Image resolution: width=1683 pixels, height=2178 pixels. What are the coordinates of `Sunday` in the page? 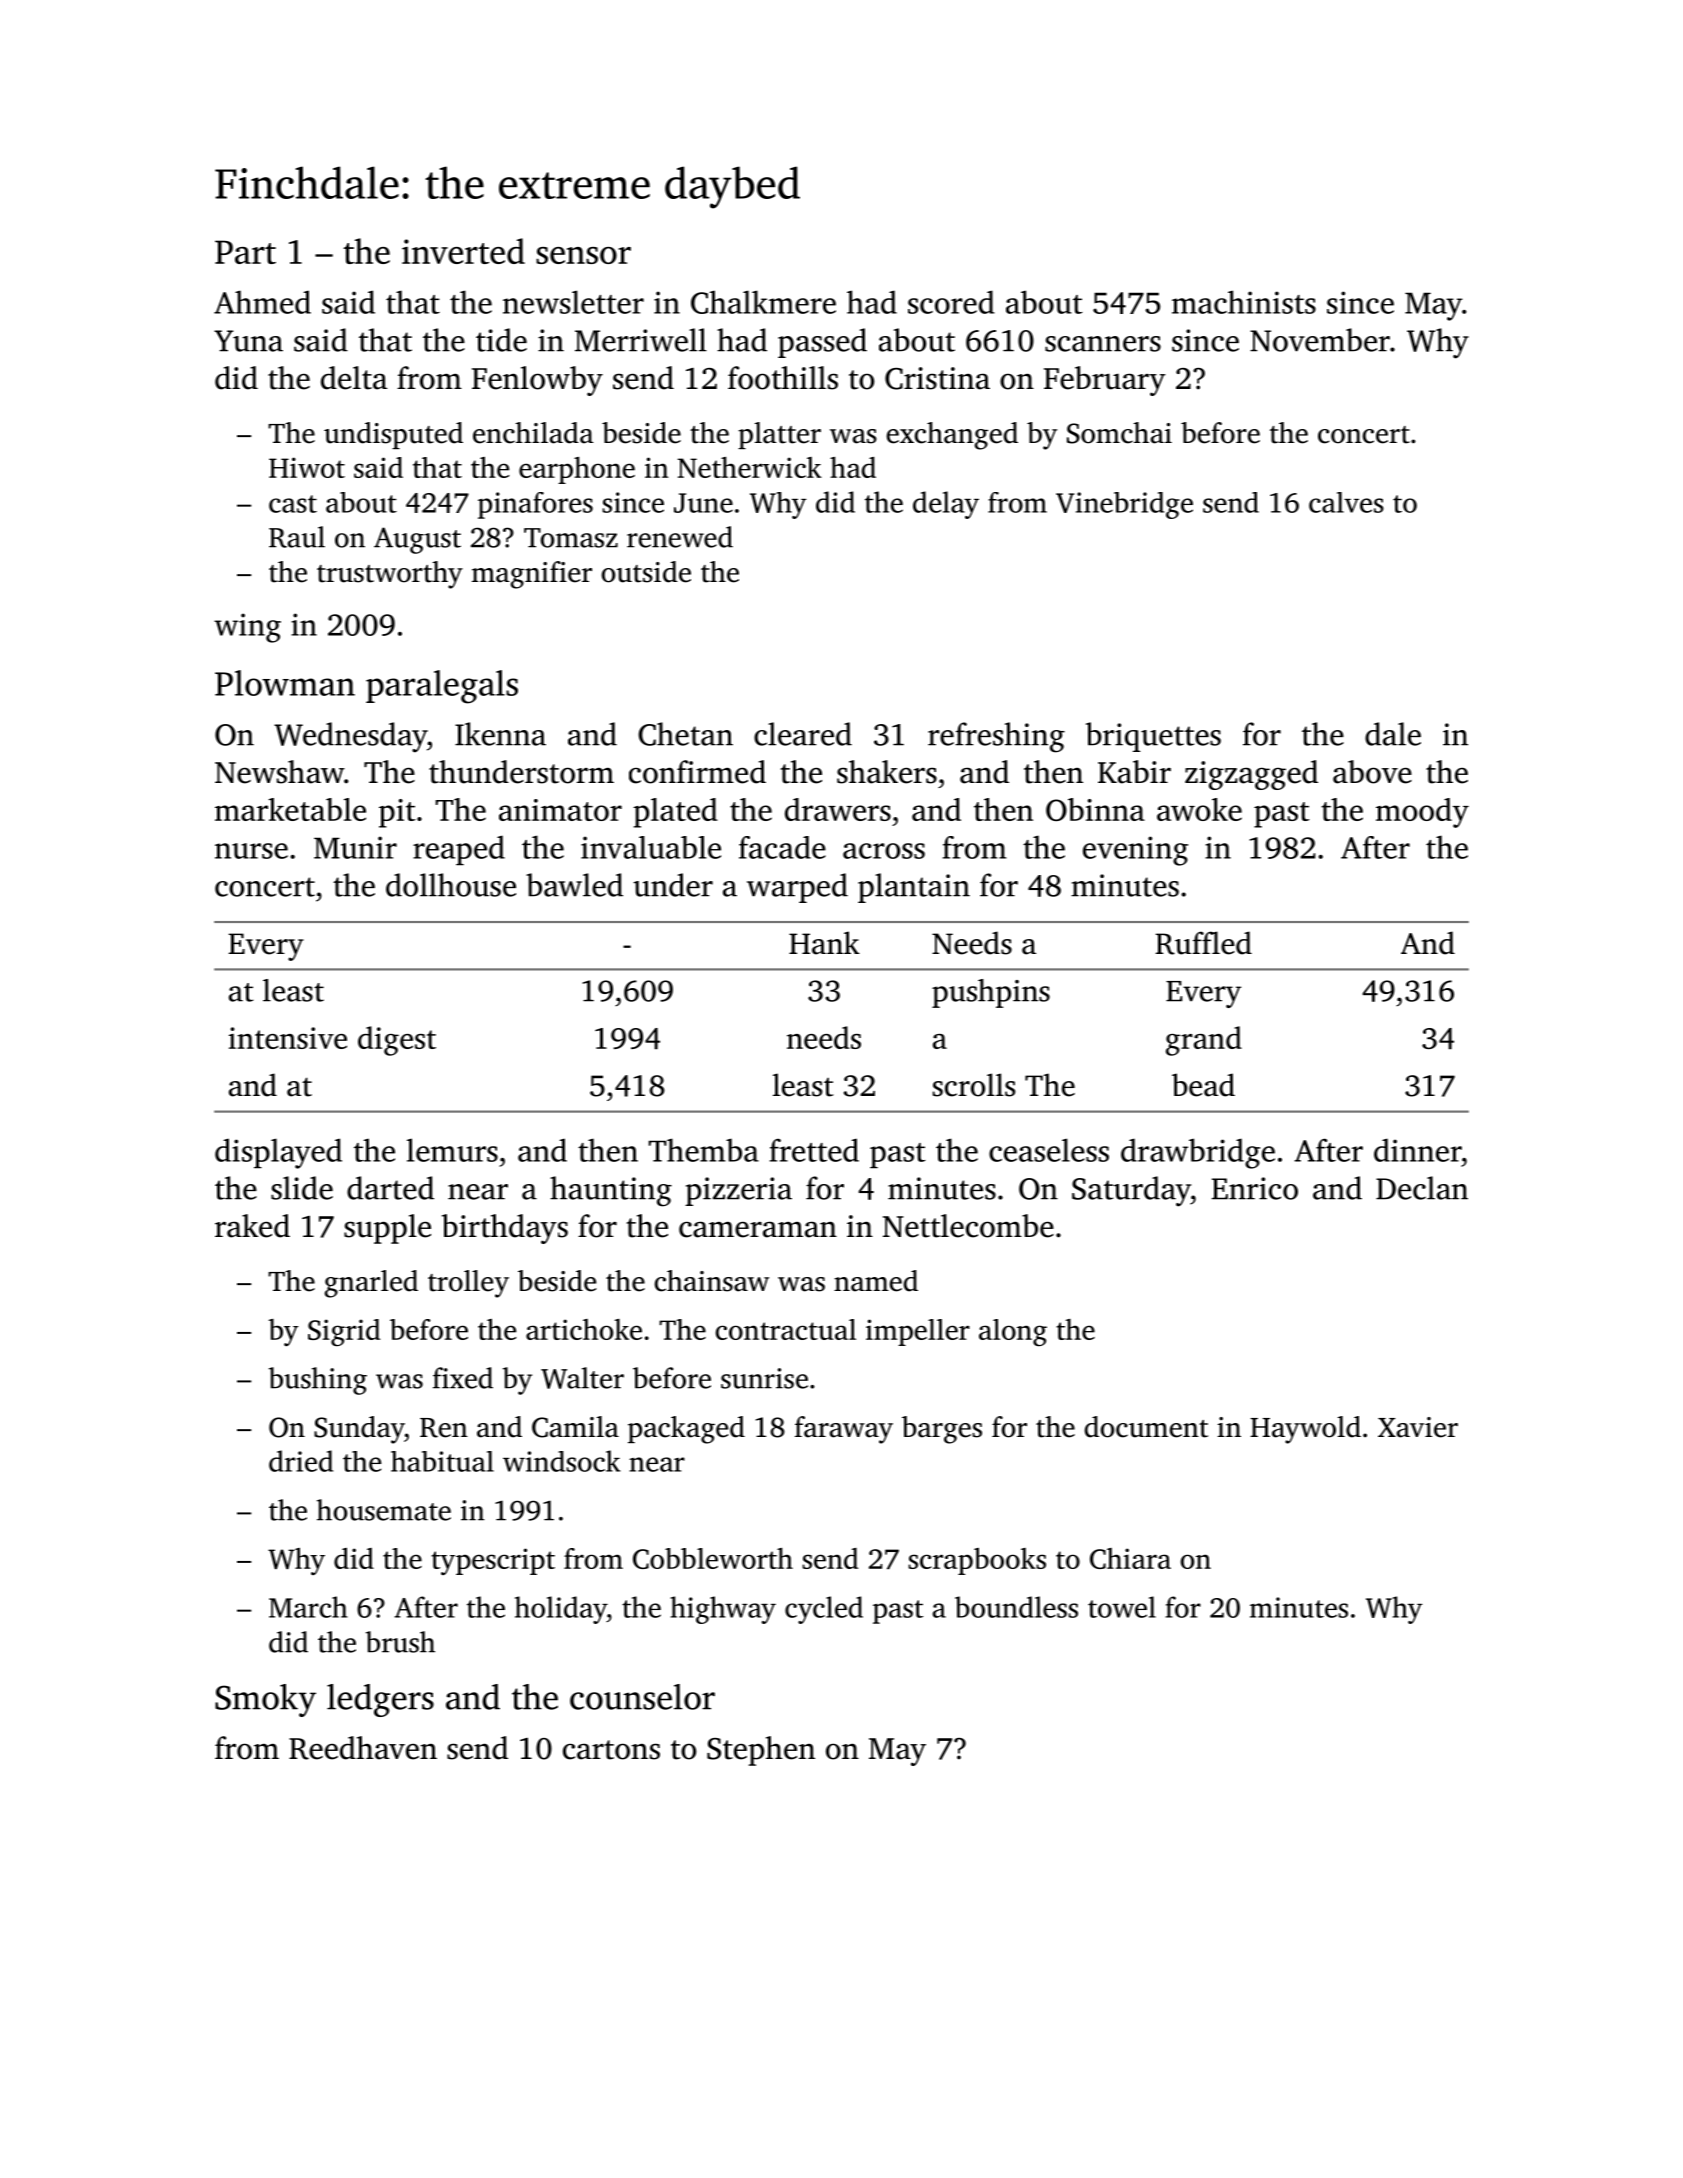 It's located at (359, 1430).
